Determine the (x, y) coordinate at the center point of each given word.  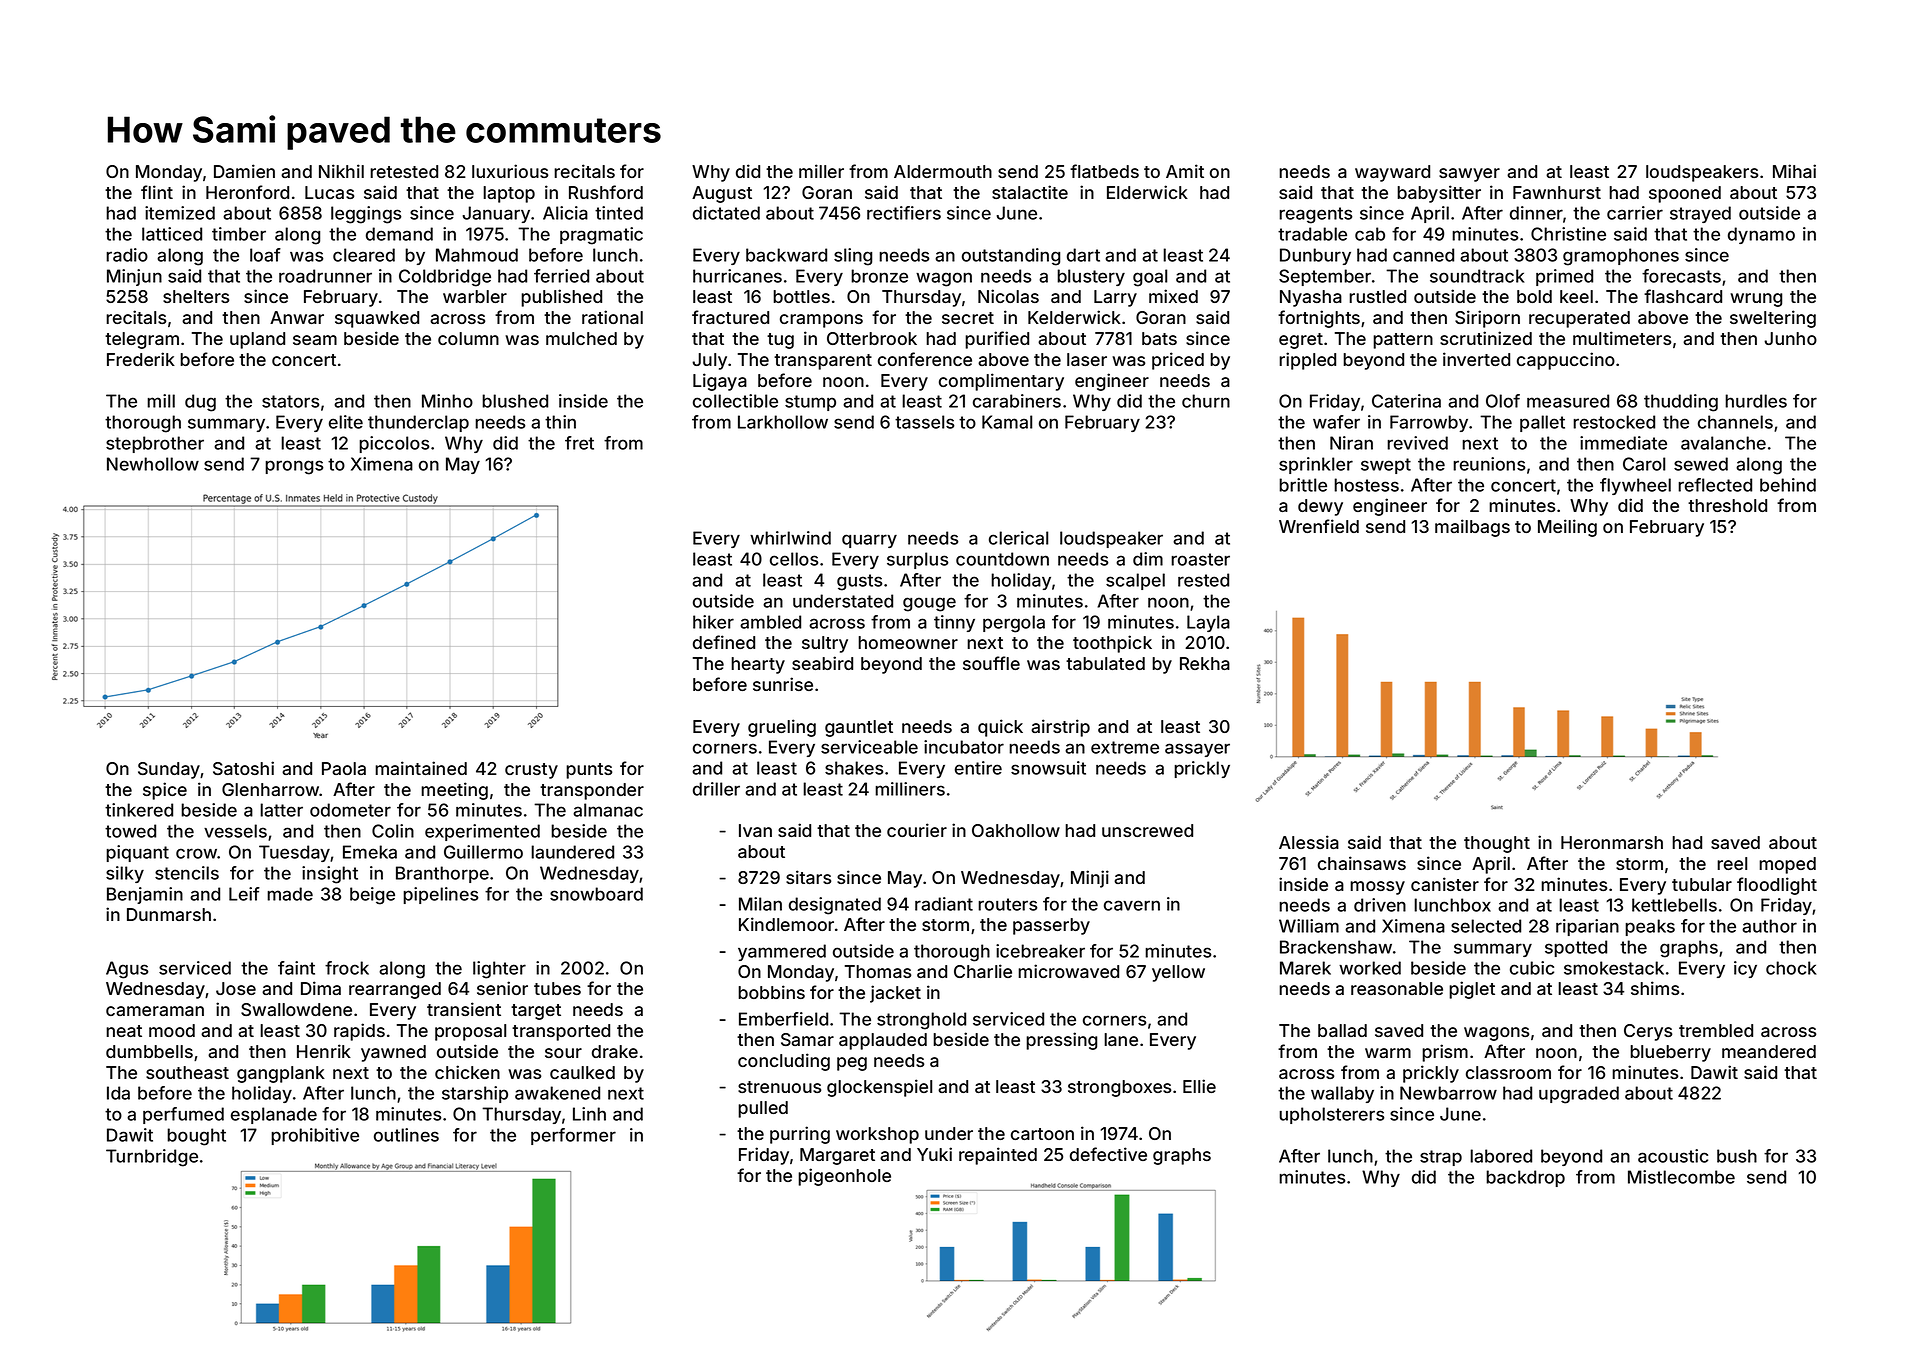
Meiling (1567, 528)
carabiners (1017, 401)
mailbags (1472, 528)
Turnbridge (152, 1158)
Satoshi (243, 768)
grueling (782, 728)
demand (399, 234)
